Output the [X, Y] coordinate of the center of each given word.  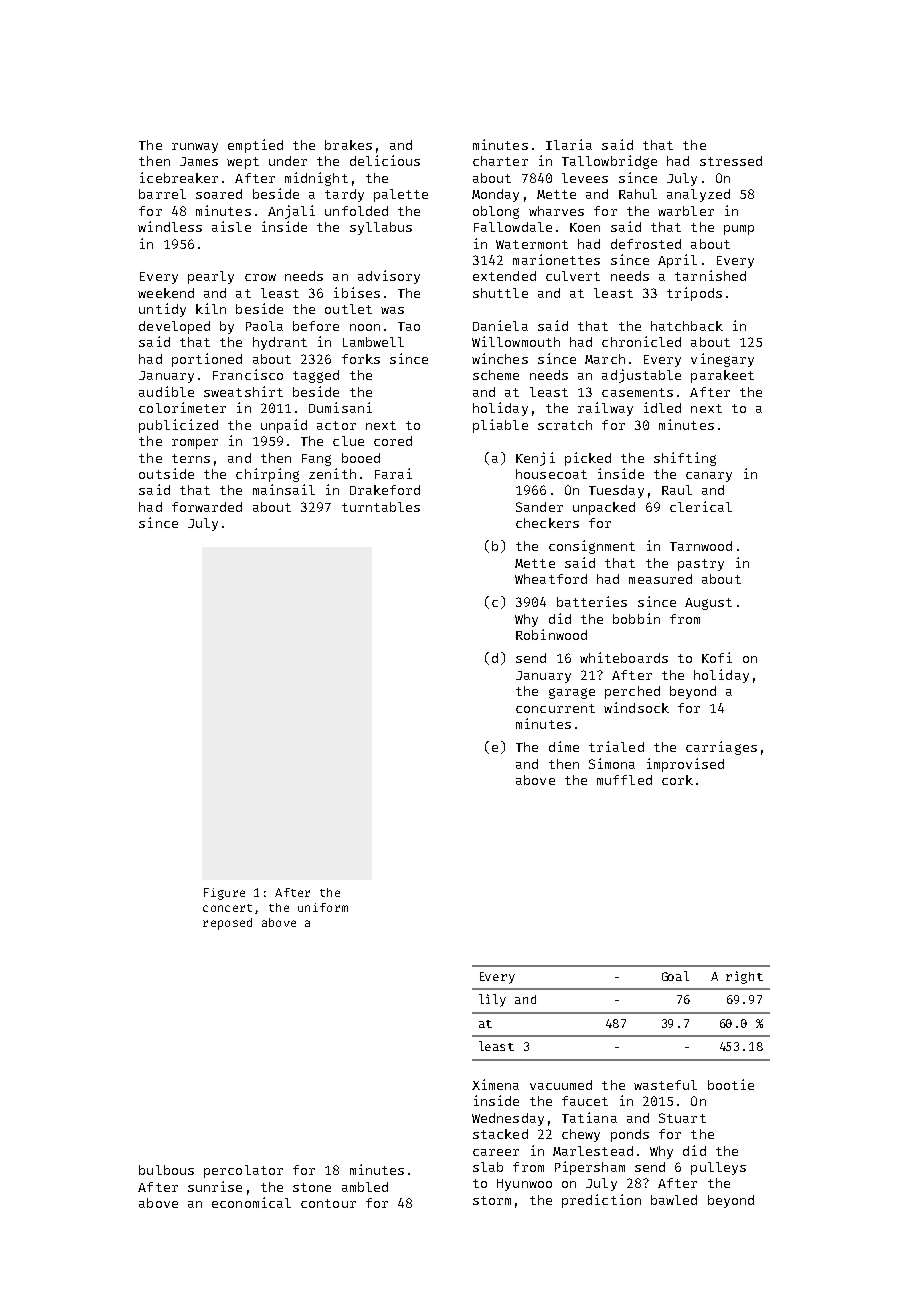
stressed [731, 161]
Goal [675, 976]
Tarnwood [701, 546]
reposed [227, 924]
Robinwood [551, 634]
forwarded [207, 507]
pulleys [718, 1168]
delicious [385, 160]
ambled [365, 1187]
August [708, 604]
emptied [255, 146]
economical [251, 1202]
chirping [267, 475]
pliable [500, 426]
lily [492, 1000]
